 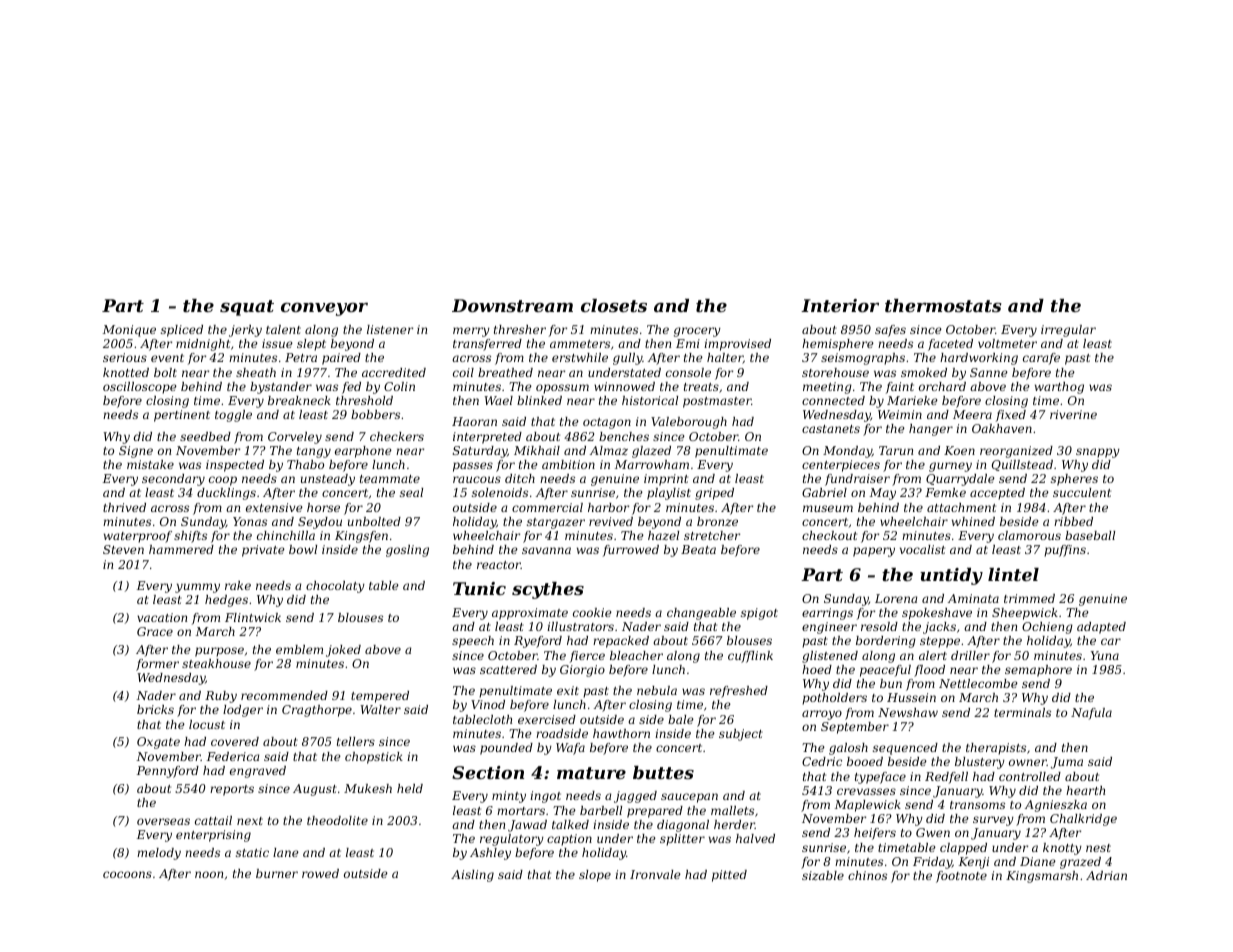 What do you see at coordinates (1083, 820) in the document?
I see `Chalkridge` at bounding box center [1083, 820].
